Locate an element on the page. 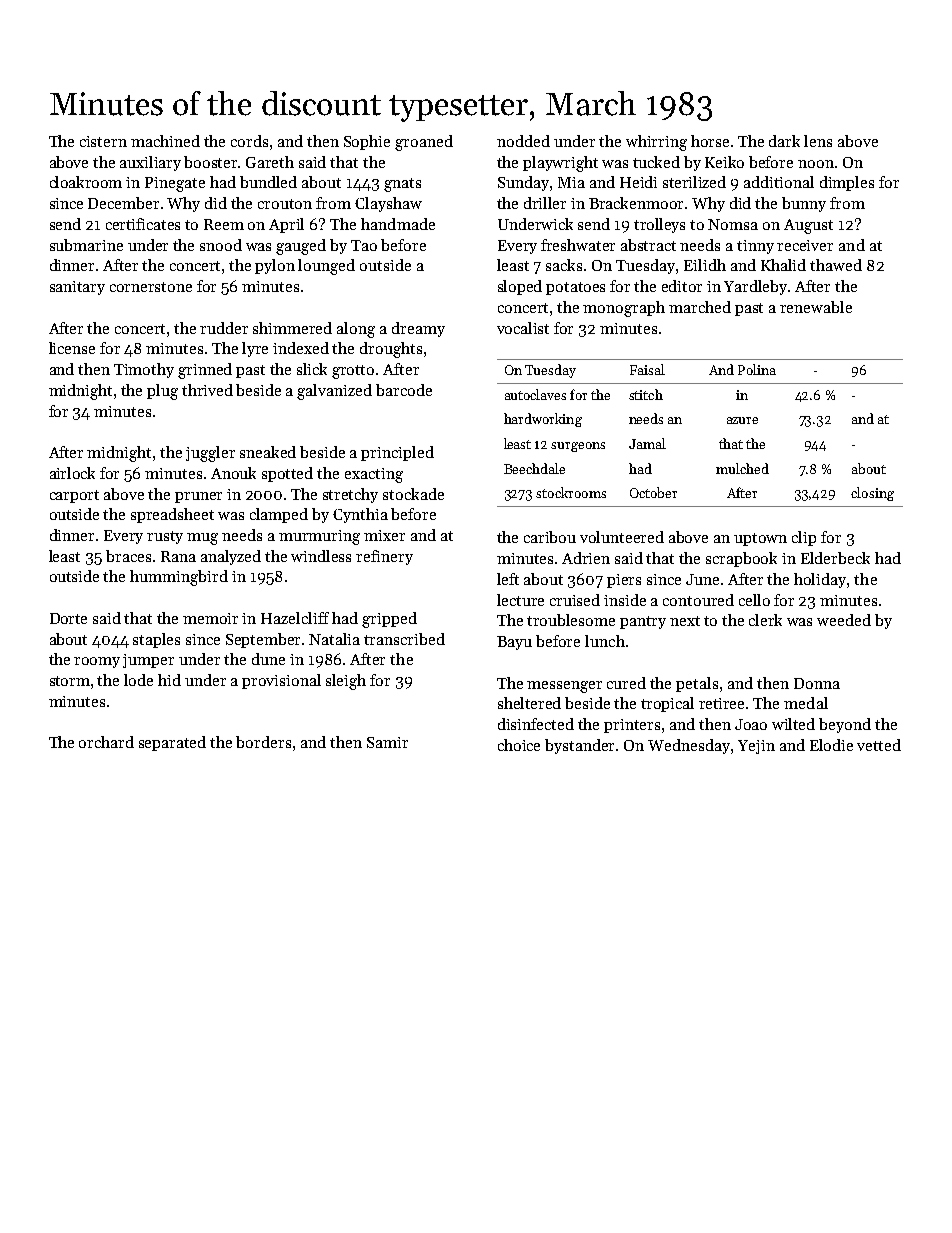  messenger is located at coordinates (564, 687).
